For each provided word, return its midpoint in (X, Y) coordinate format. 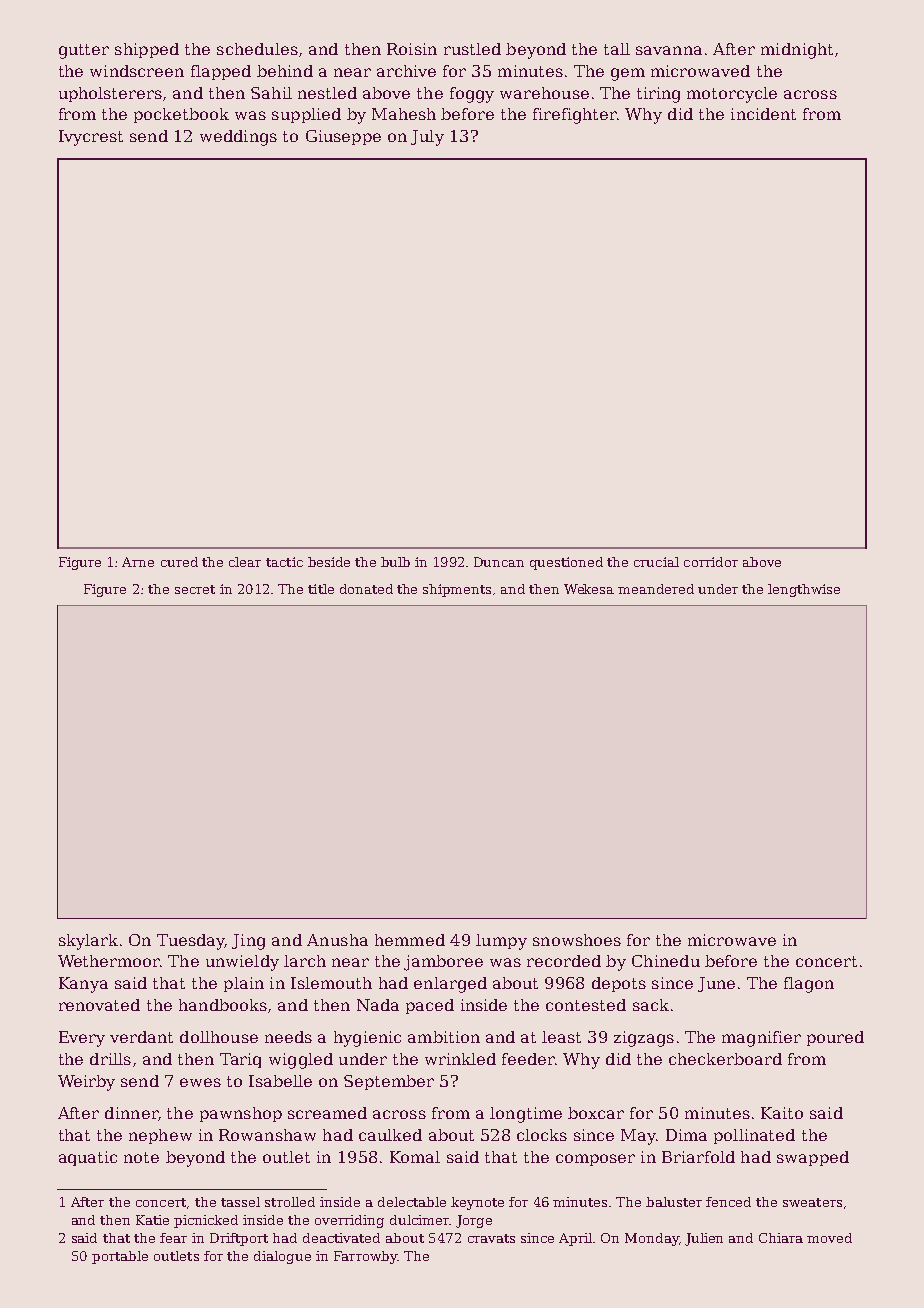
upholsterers (110, 94)
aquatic (88, 1158)
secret (195, 589)
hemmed (410, 940)
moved (829, 1238)
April (575, 1239)
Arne (138, 562)
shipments (457, 590)
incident (763, 114)
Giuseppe (343, 137)
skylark (88, 942)
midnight (797, 51)
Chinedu (666, 961)
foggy (472, 95)
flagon (809, 985)
